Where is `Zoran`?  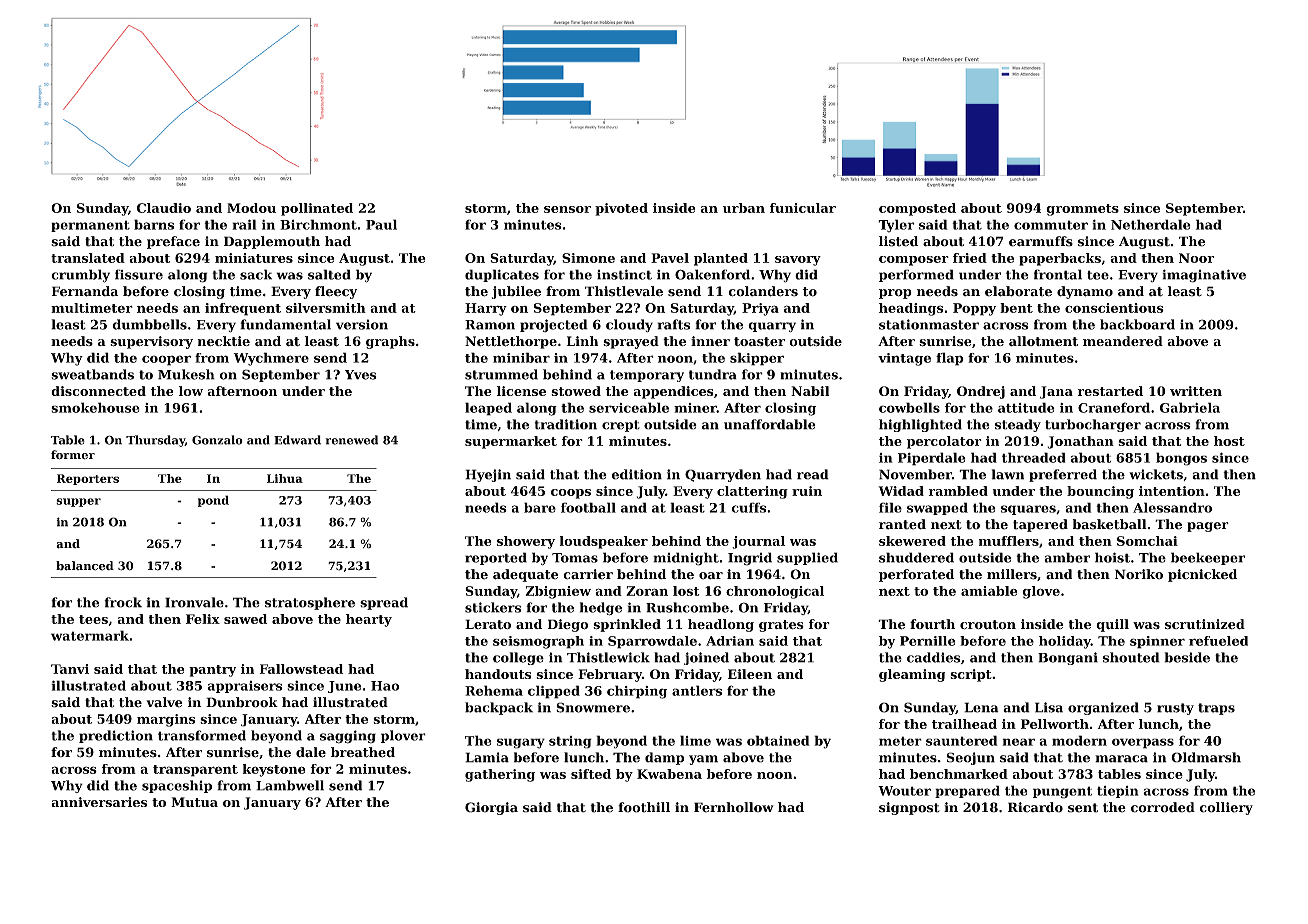
Zoran is located at coordinates (647, 591).
